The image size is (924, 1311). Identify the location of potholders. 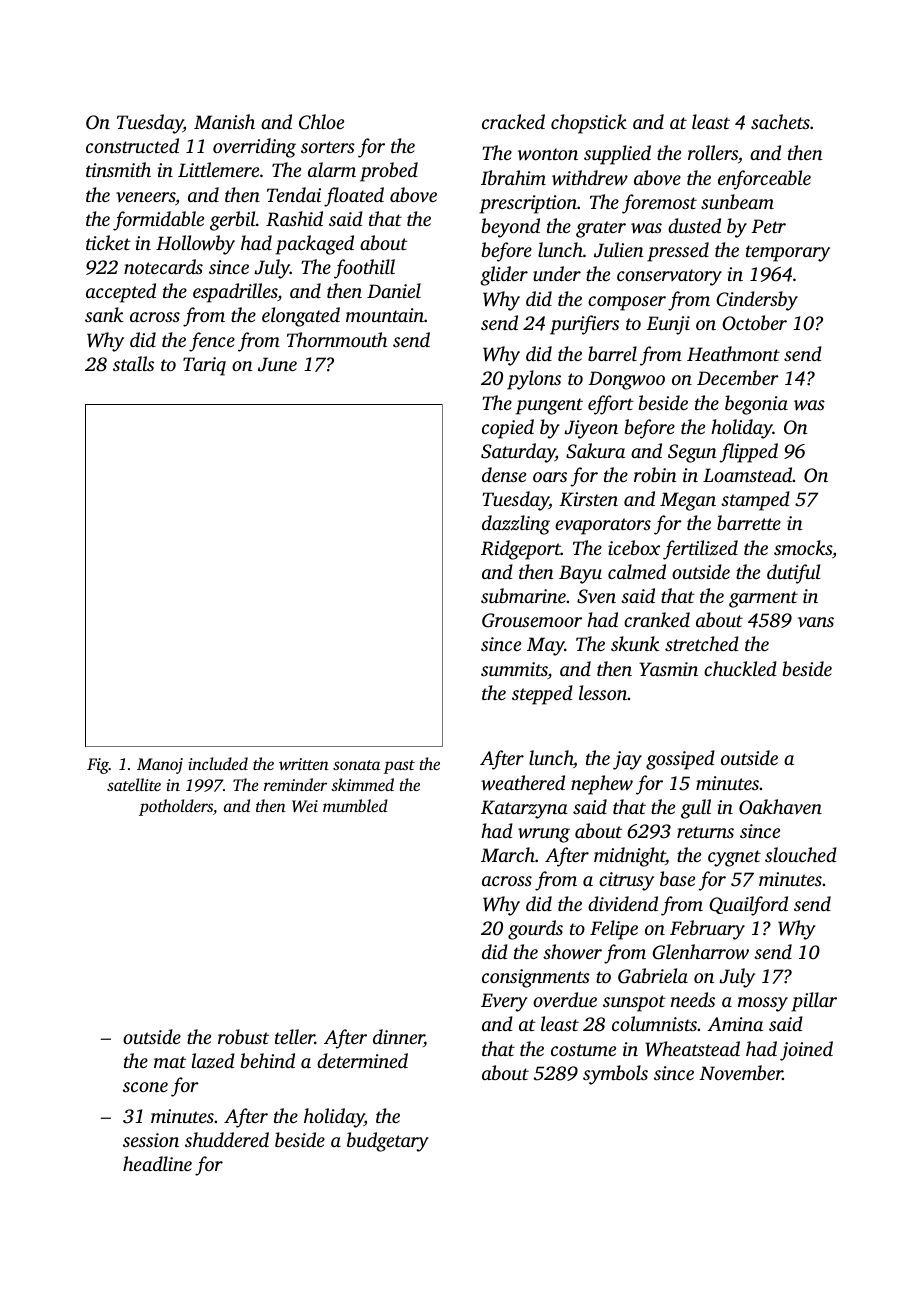
(176, 807).
